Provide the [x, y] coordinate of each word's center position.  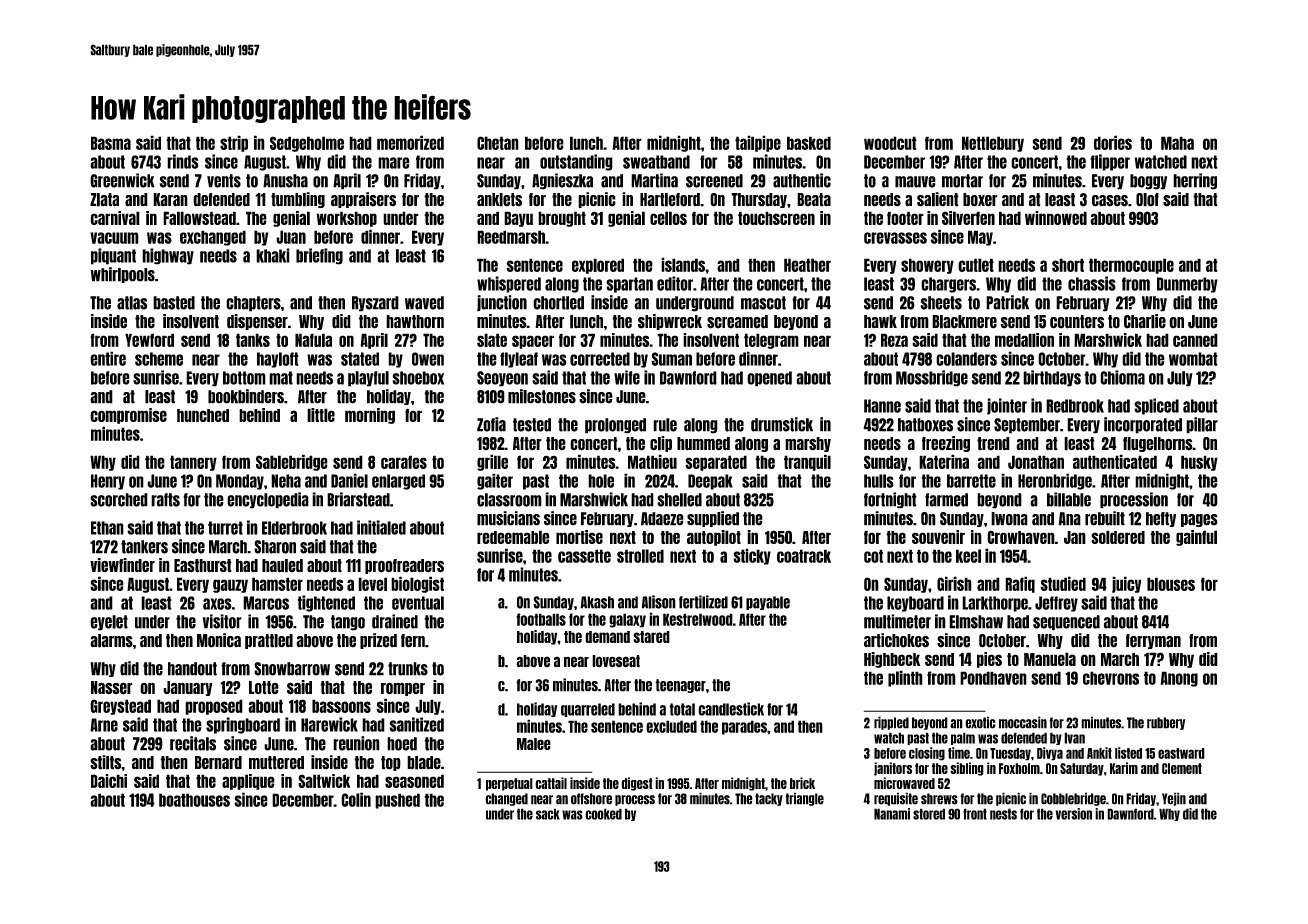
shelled [679, 500]
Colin [356, 799]
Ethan [107, 528]
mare [394, 163]
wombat [1193, 359]
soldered [1118, 537]
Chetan [498, 143]
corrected [600, 359]
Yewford [149, 340]
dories [1113, 142]
